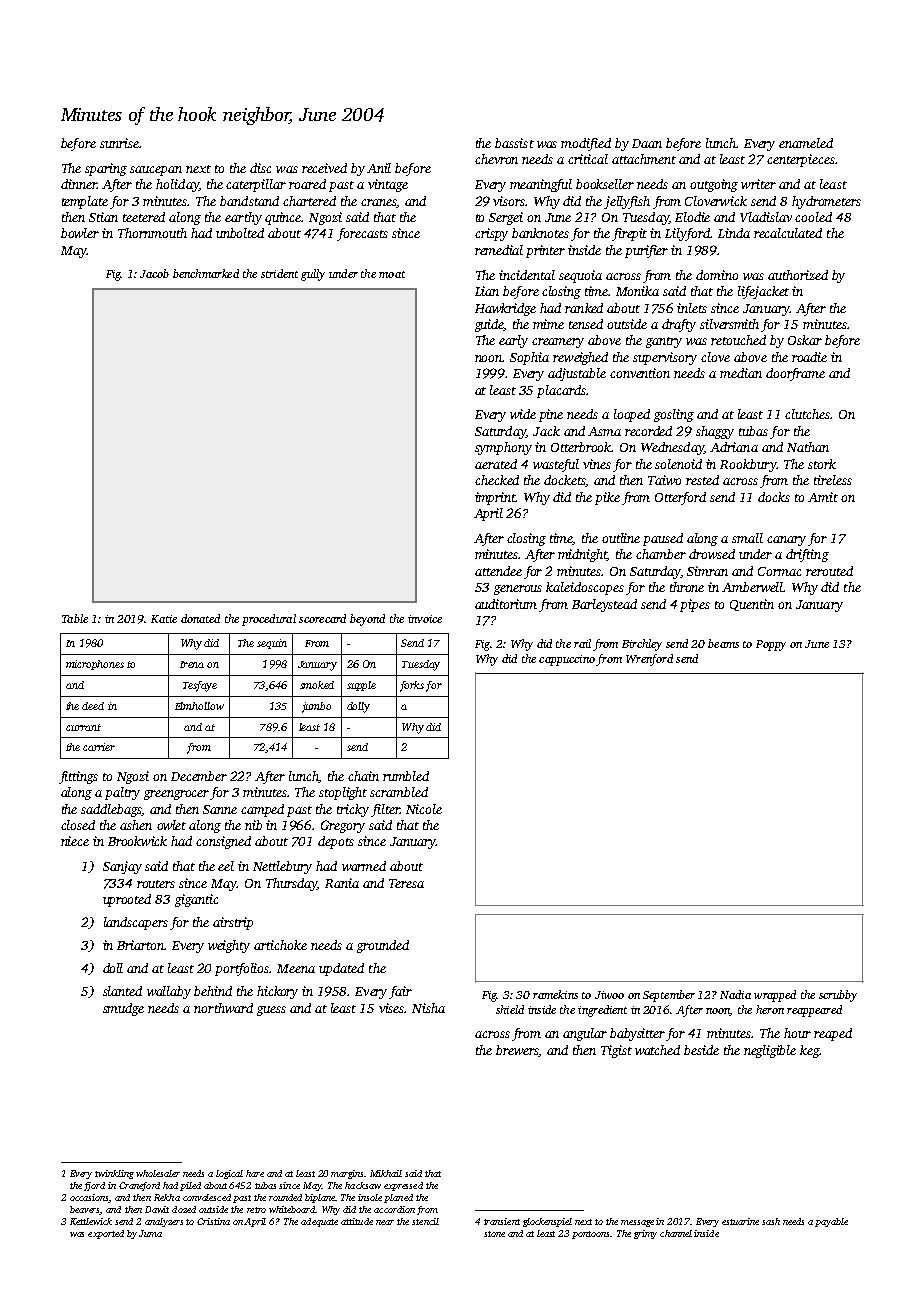 This page has width=924, height=1308. What do you see at coordinates (412, 686) in the page?
I see `forks` at bounding box center [412, 686].
